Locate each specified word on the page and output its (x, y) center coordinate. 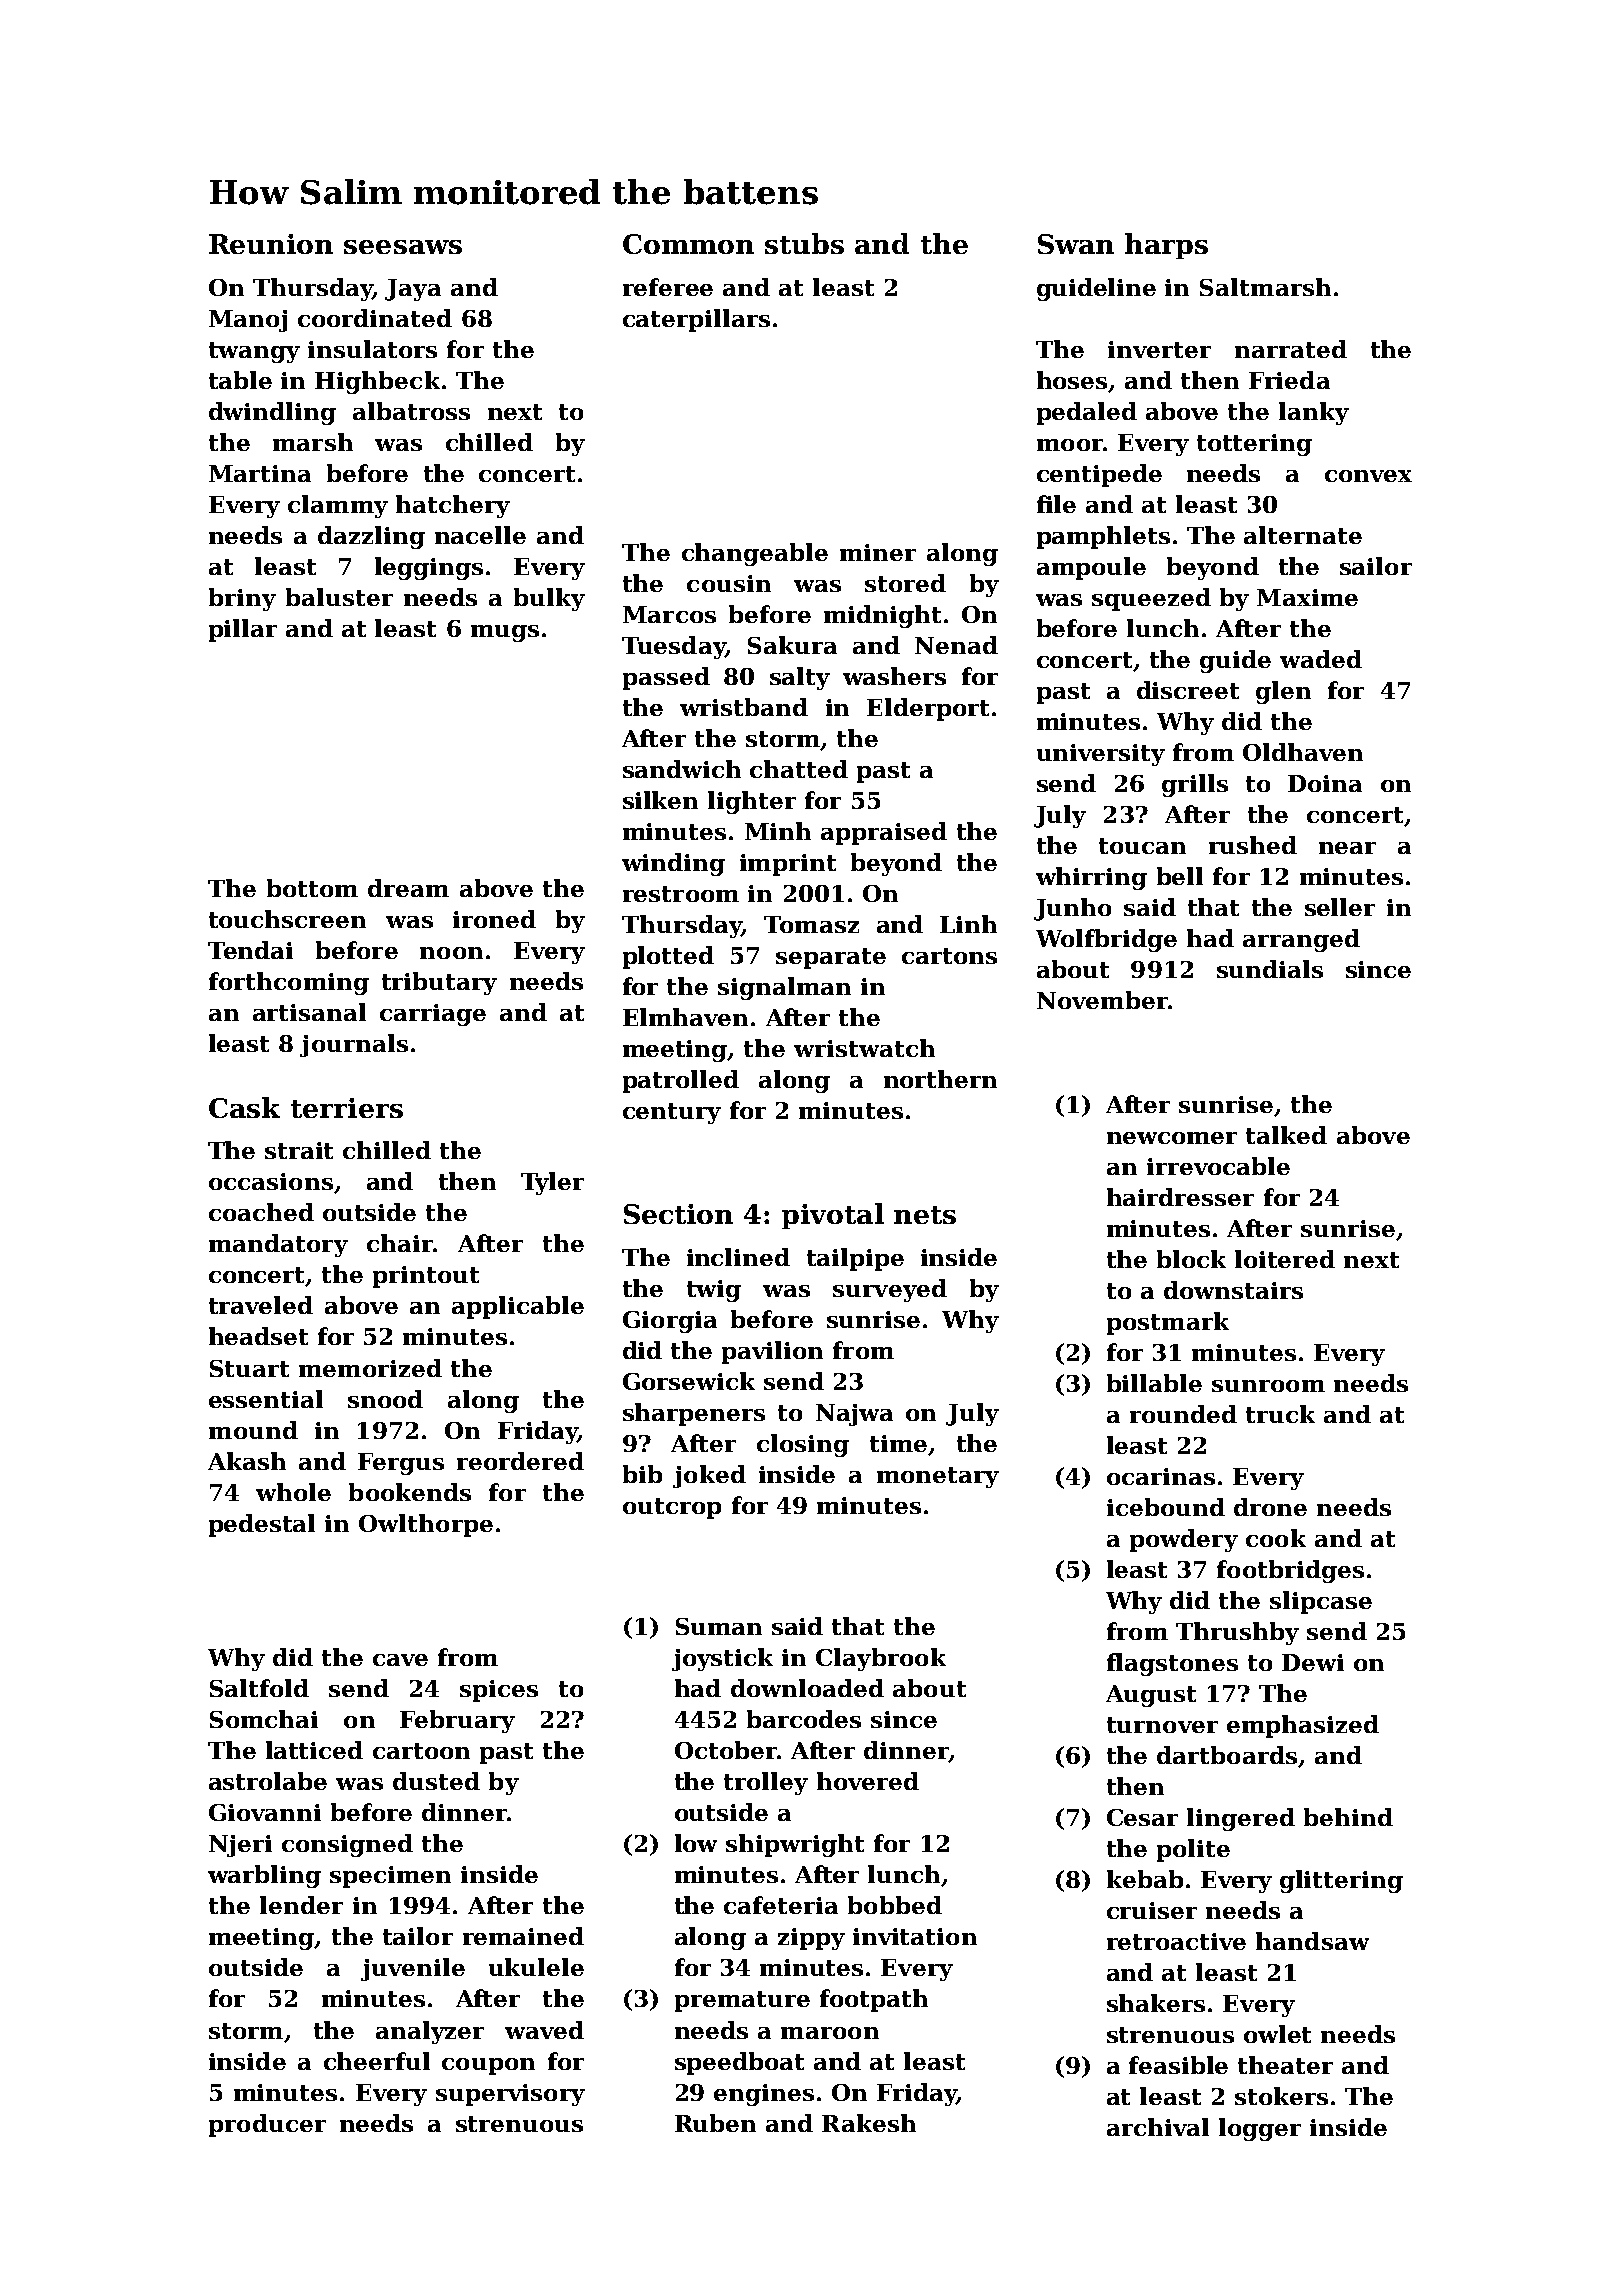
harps (1166, 246)
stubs (804, 243)
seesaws (403, 247)
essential (266, 1399)
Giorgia (670, 1322)
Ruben (715, 2123)
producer (267, 2125)
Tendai (250, 950)
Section (678, 1214)
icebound (1166, 1507)
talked (1286, 1135)
